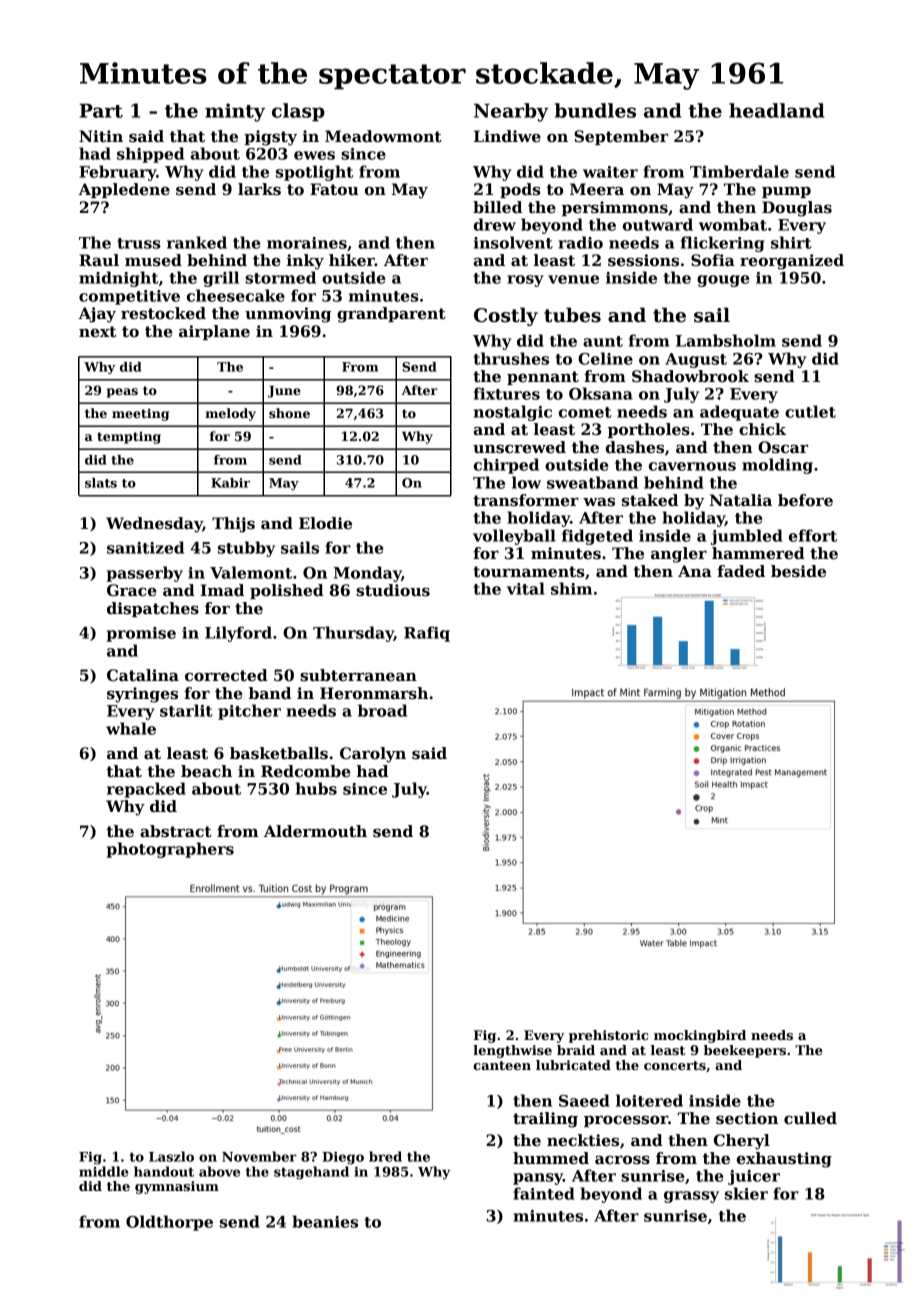  What do you see at coordinates (792, 262) in the screenshot?
I see `reorganized` at bounding box center [792, 262].
